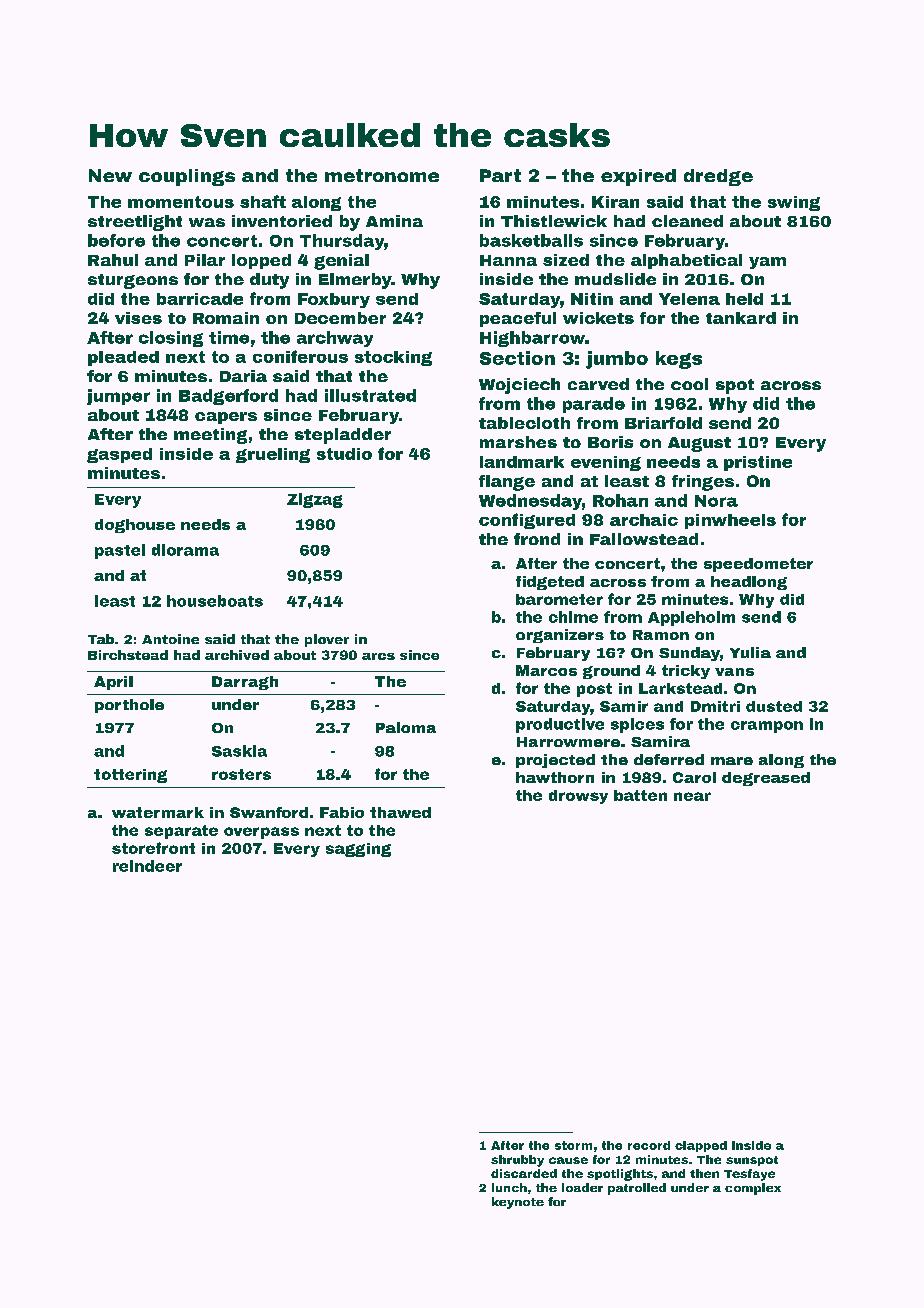  What do you see at coordinates (573, 1145) in the screenshot?
I see `storm` at bounding box center [573, 1145].
